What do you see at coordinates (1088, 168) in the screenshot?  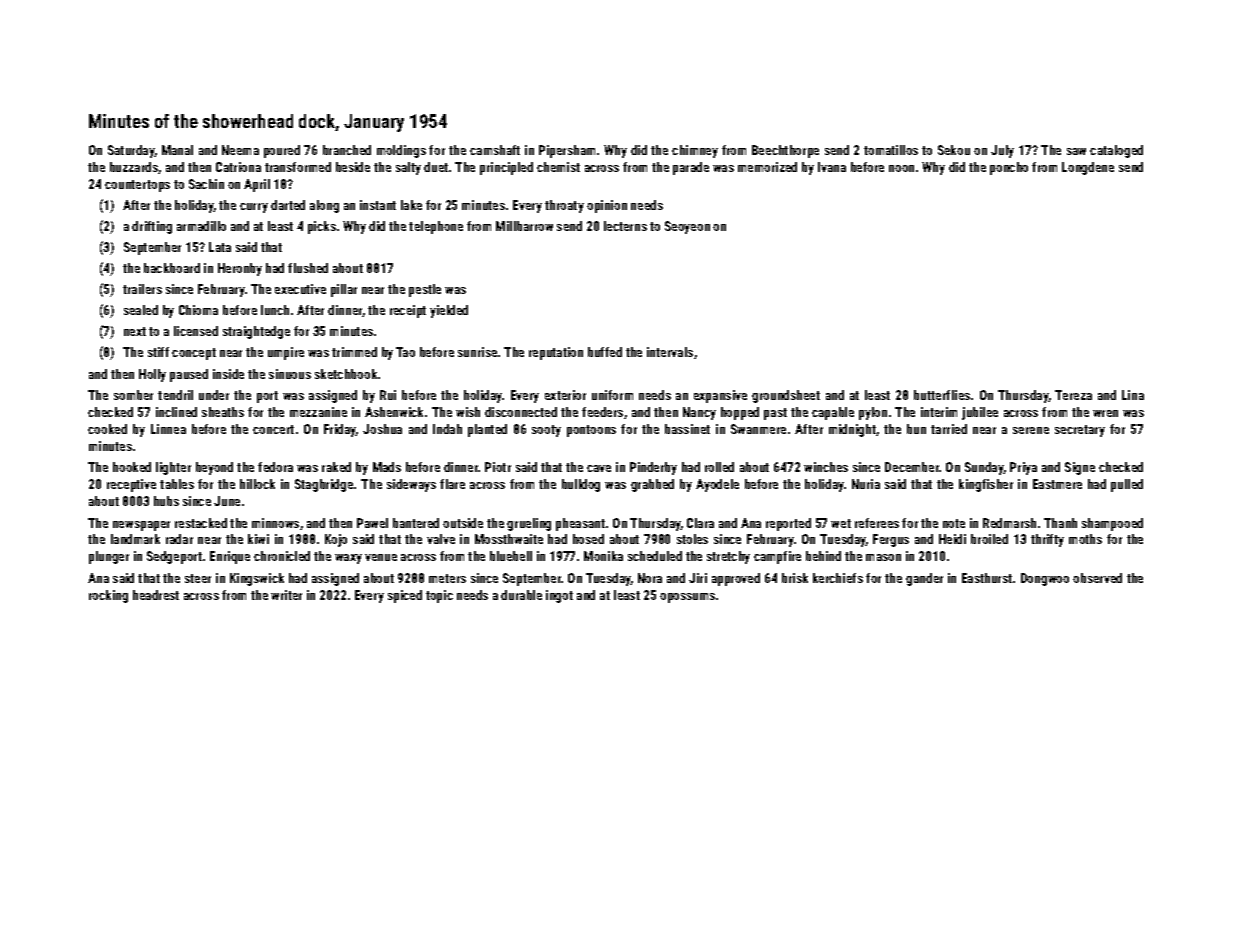 I see `Longdene` at bounding box center [1088, 168].
